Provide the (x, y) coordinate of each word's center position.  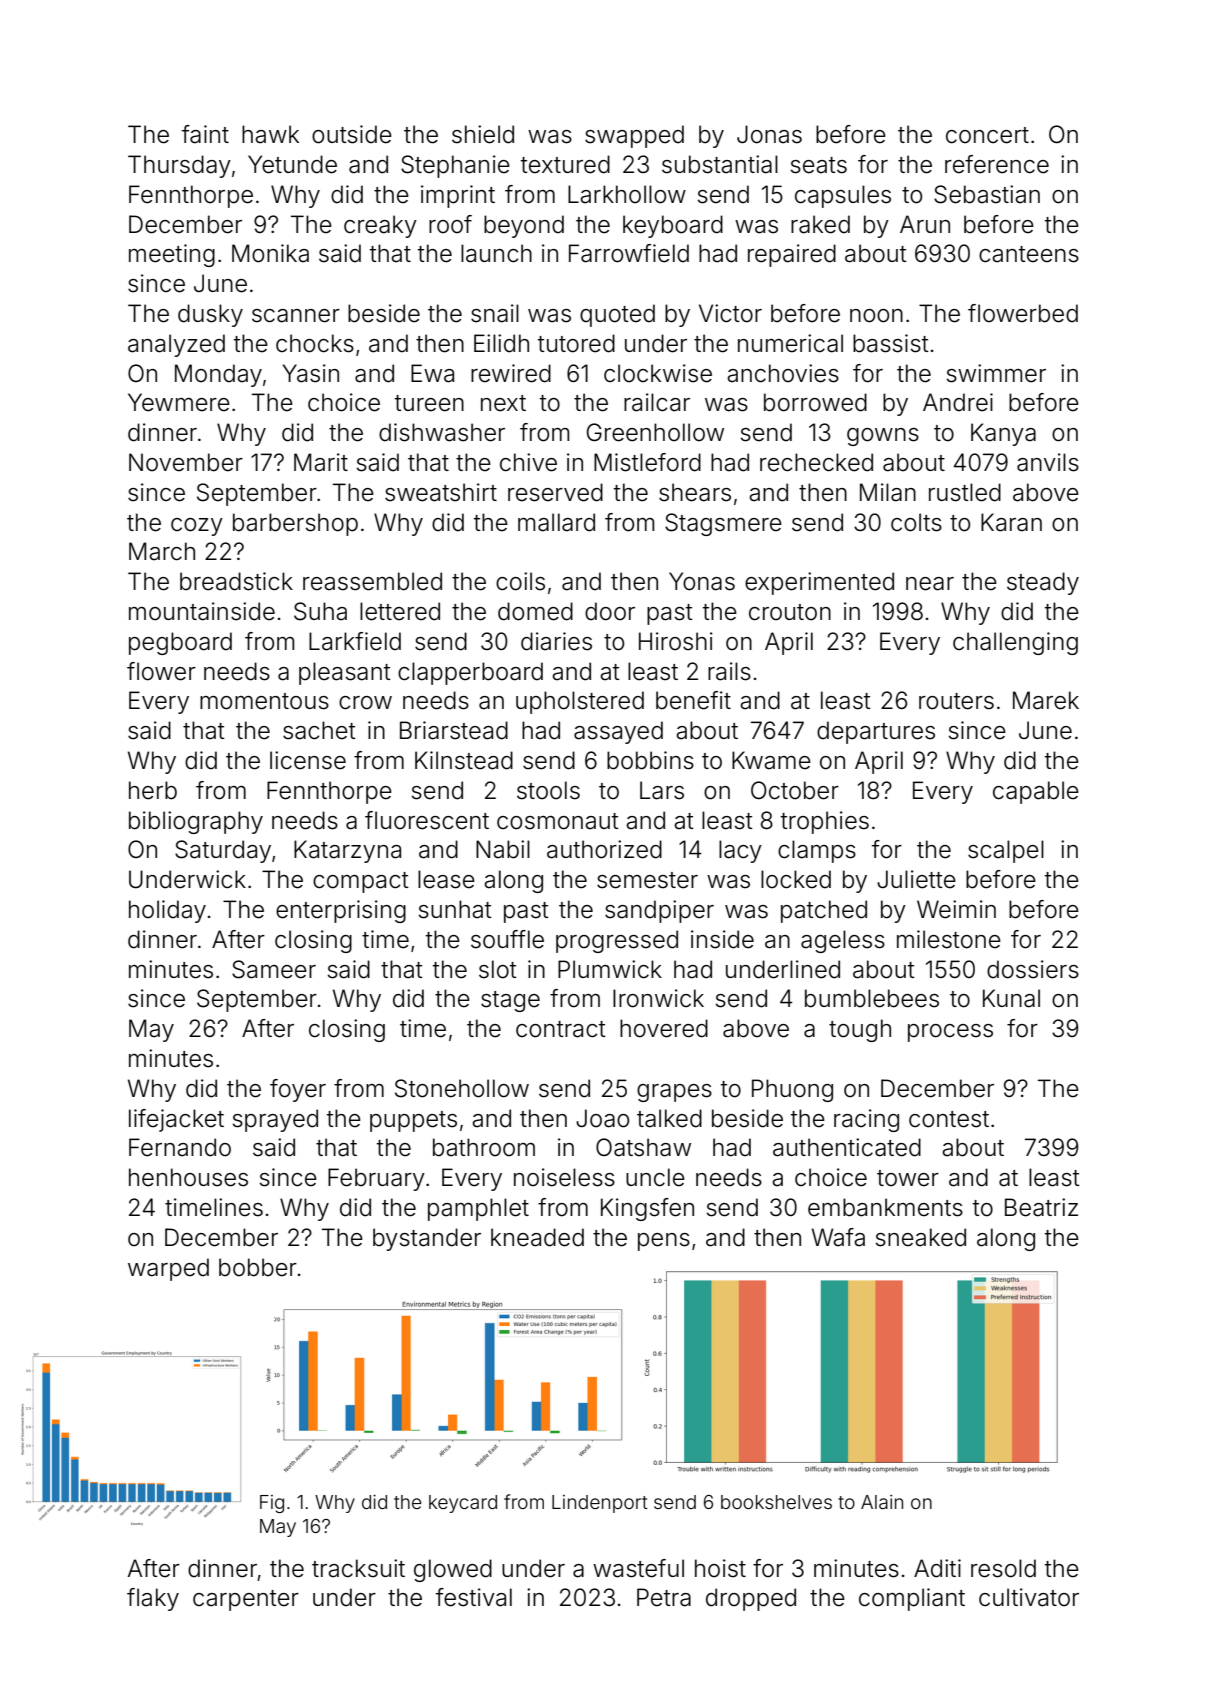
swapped (634, 136)
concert (987, 135)
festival (474, 1597)
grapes (674, 1093)
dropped (751, 1599)
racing (866, 1120)
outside (352, 134)
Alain (882, 1502)
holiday (167, 911)
